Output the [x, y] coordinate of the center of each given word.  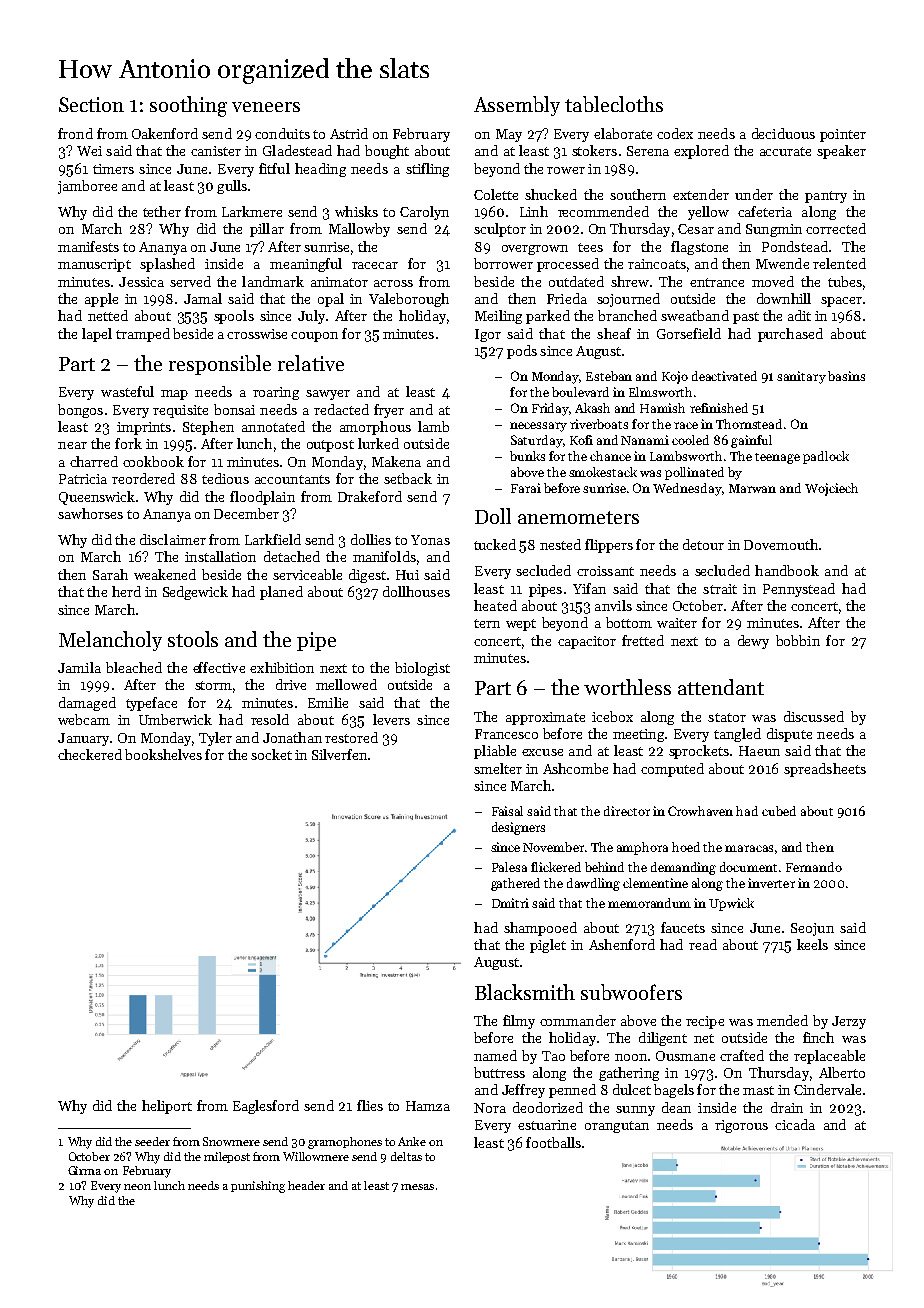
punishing [258, 1187]
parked [548, 317]
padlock [826, 457]
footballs [553, 1142]
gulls [232, 187]
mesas [417, 1187]
